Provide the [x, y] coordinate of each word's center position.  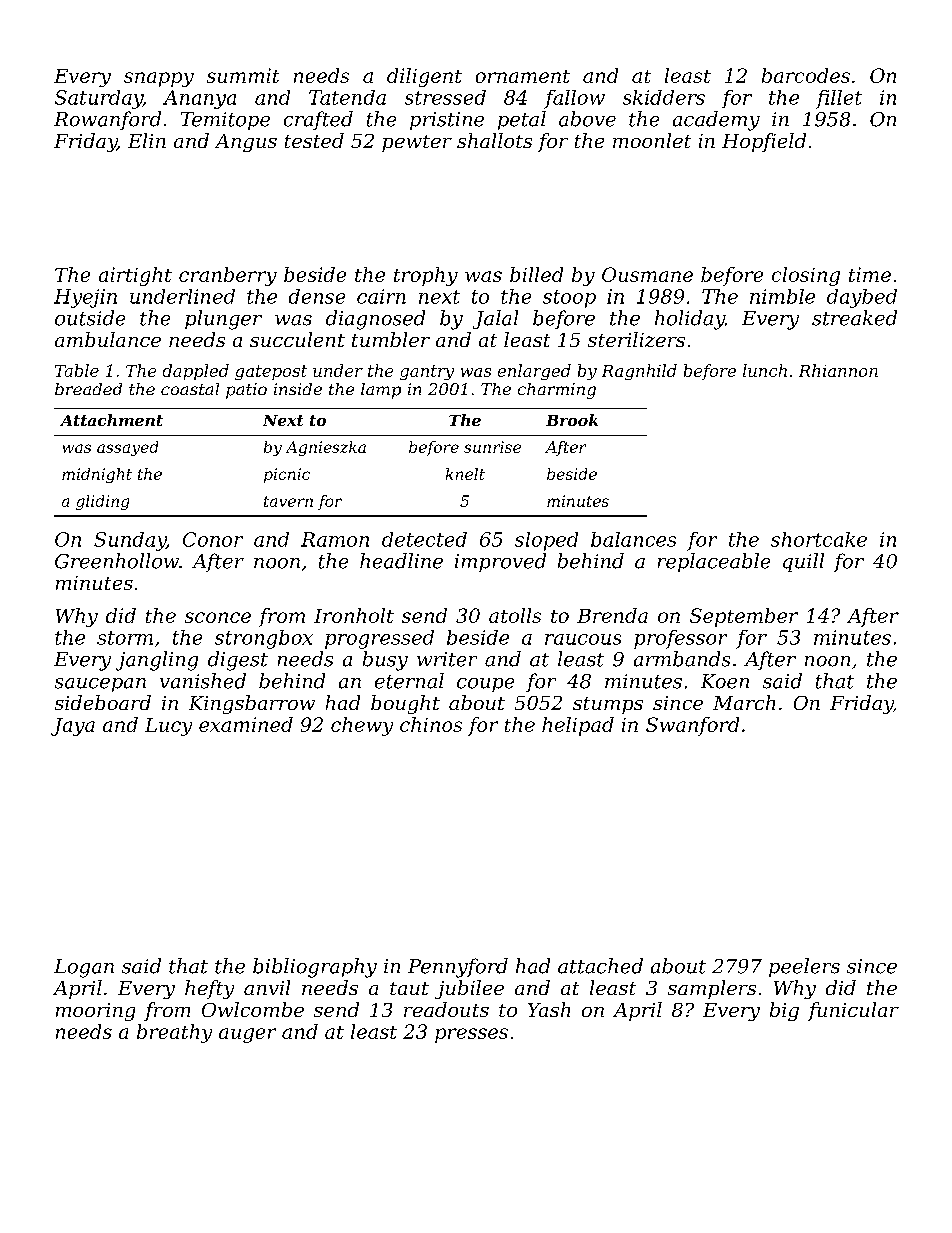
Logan [84, 968]
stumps [608, 705]
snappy [159, 79]
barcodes [806, 75]
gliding [102, 502]
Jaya [73, 727]
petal [522, 120]
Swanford [692, 726]
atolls [515, 615]
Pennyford [458, 968]
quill [803, 562]
